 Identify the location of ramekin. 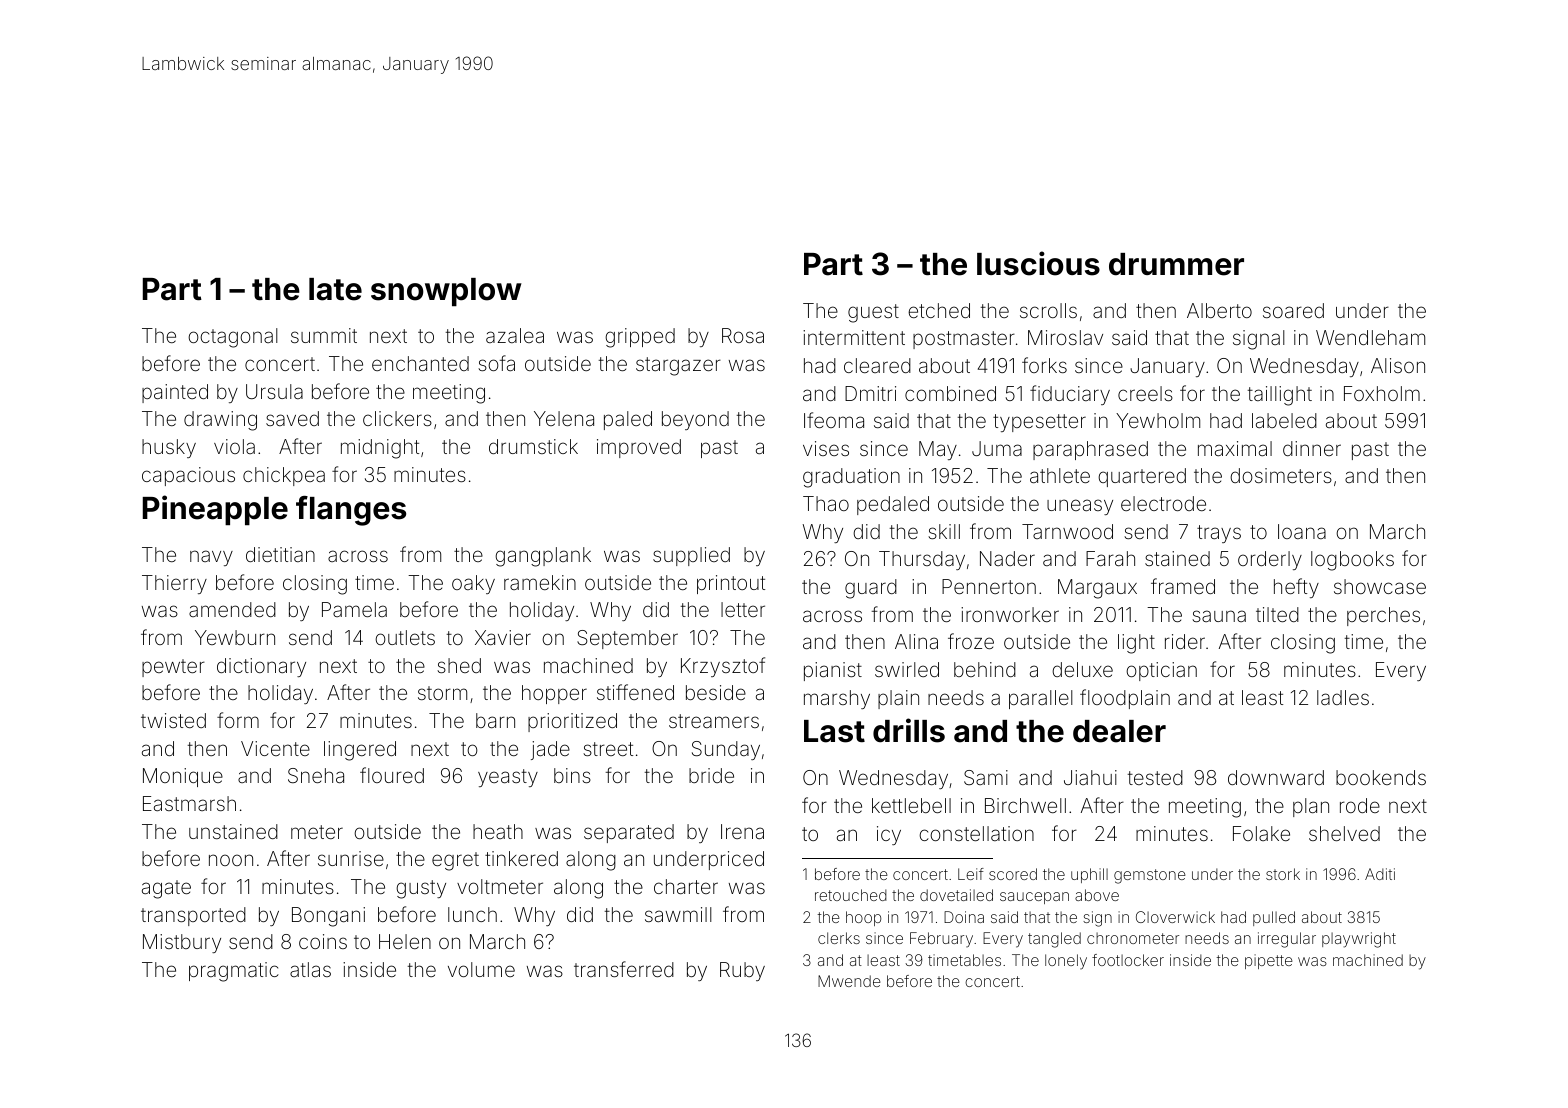
(540, 582).
